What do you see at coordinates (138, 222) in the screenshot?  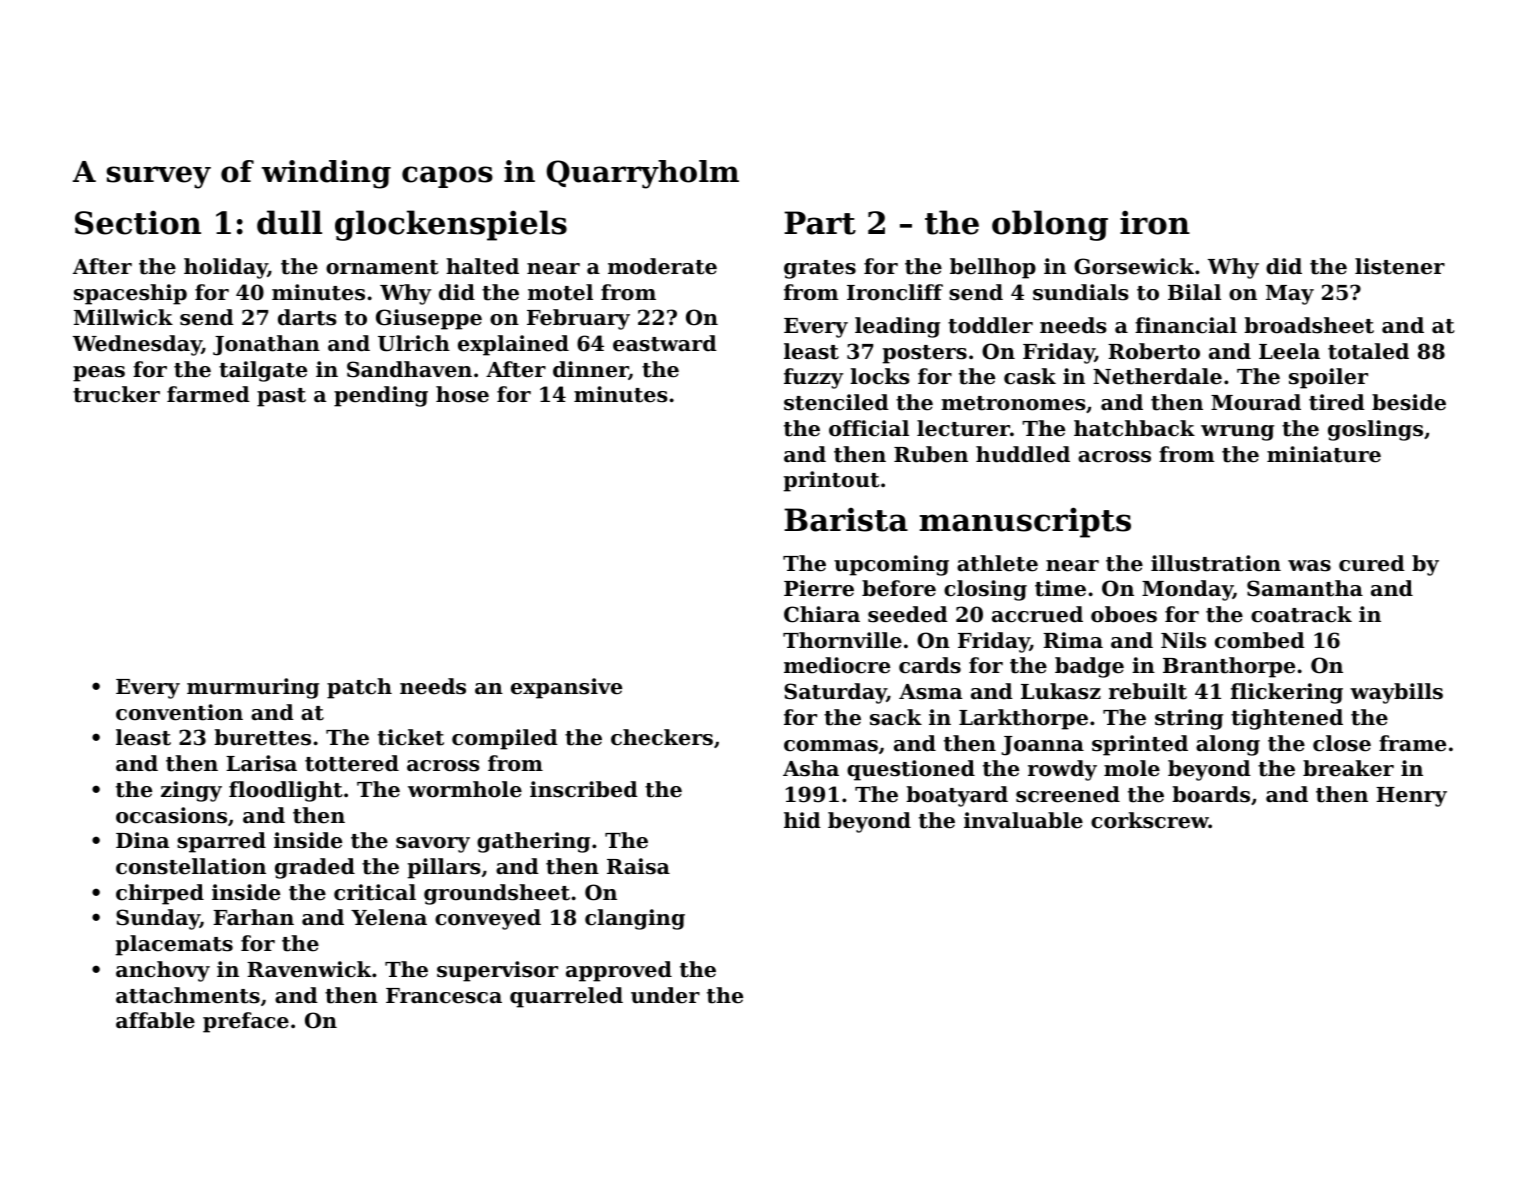 I see `Section` at bounding box center [138, 222].
